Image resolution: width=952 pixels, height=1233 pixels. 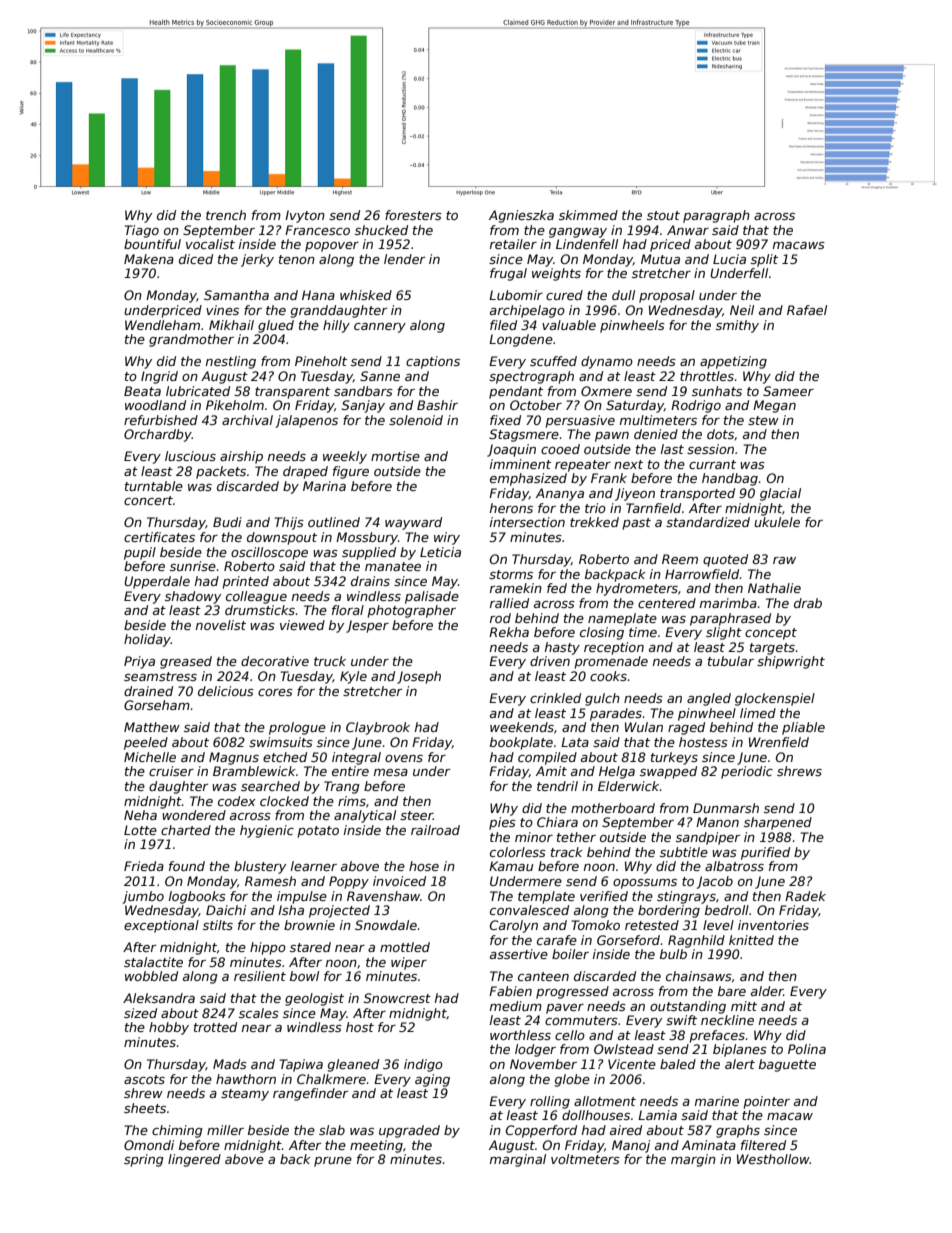 What do you see at coordinates (256, 597) in the document?
I see `colleague` at bounding box center [256, 597].
